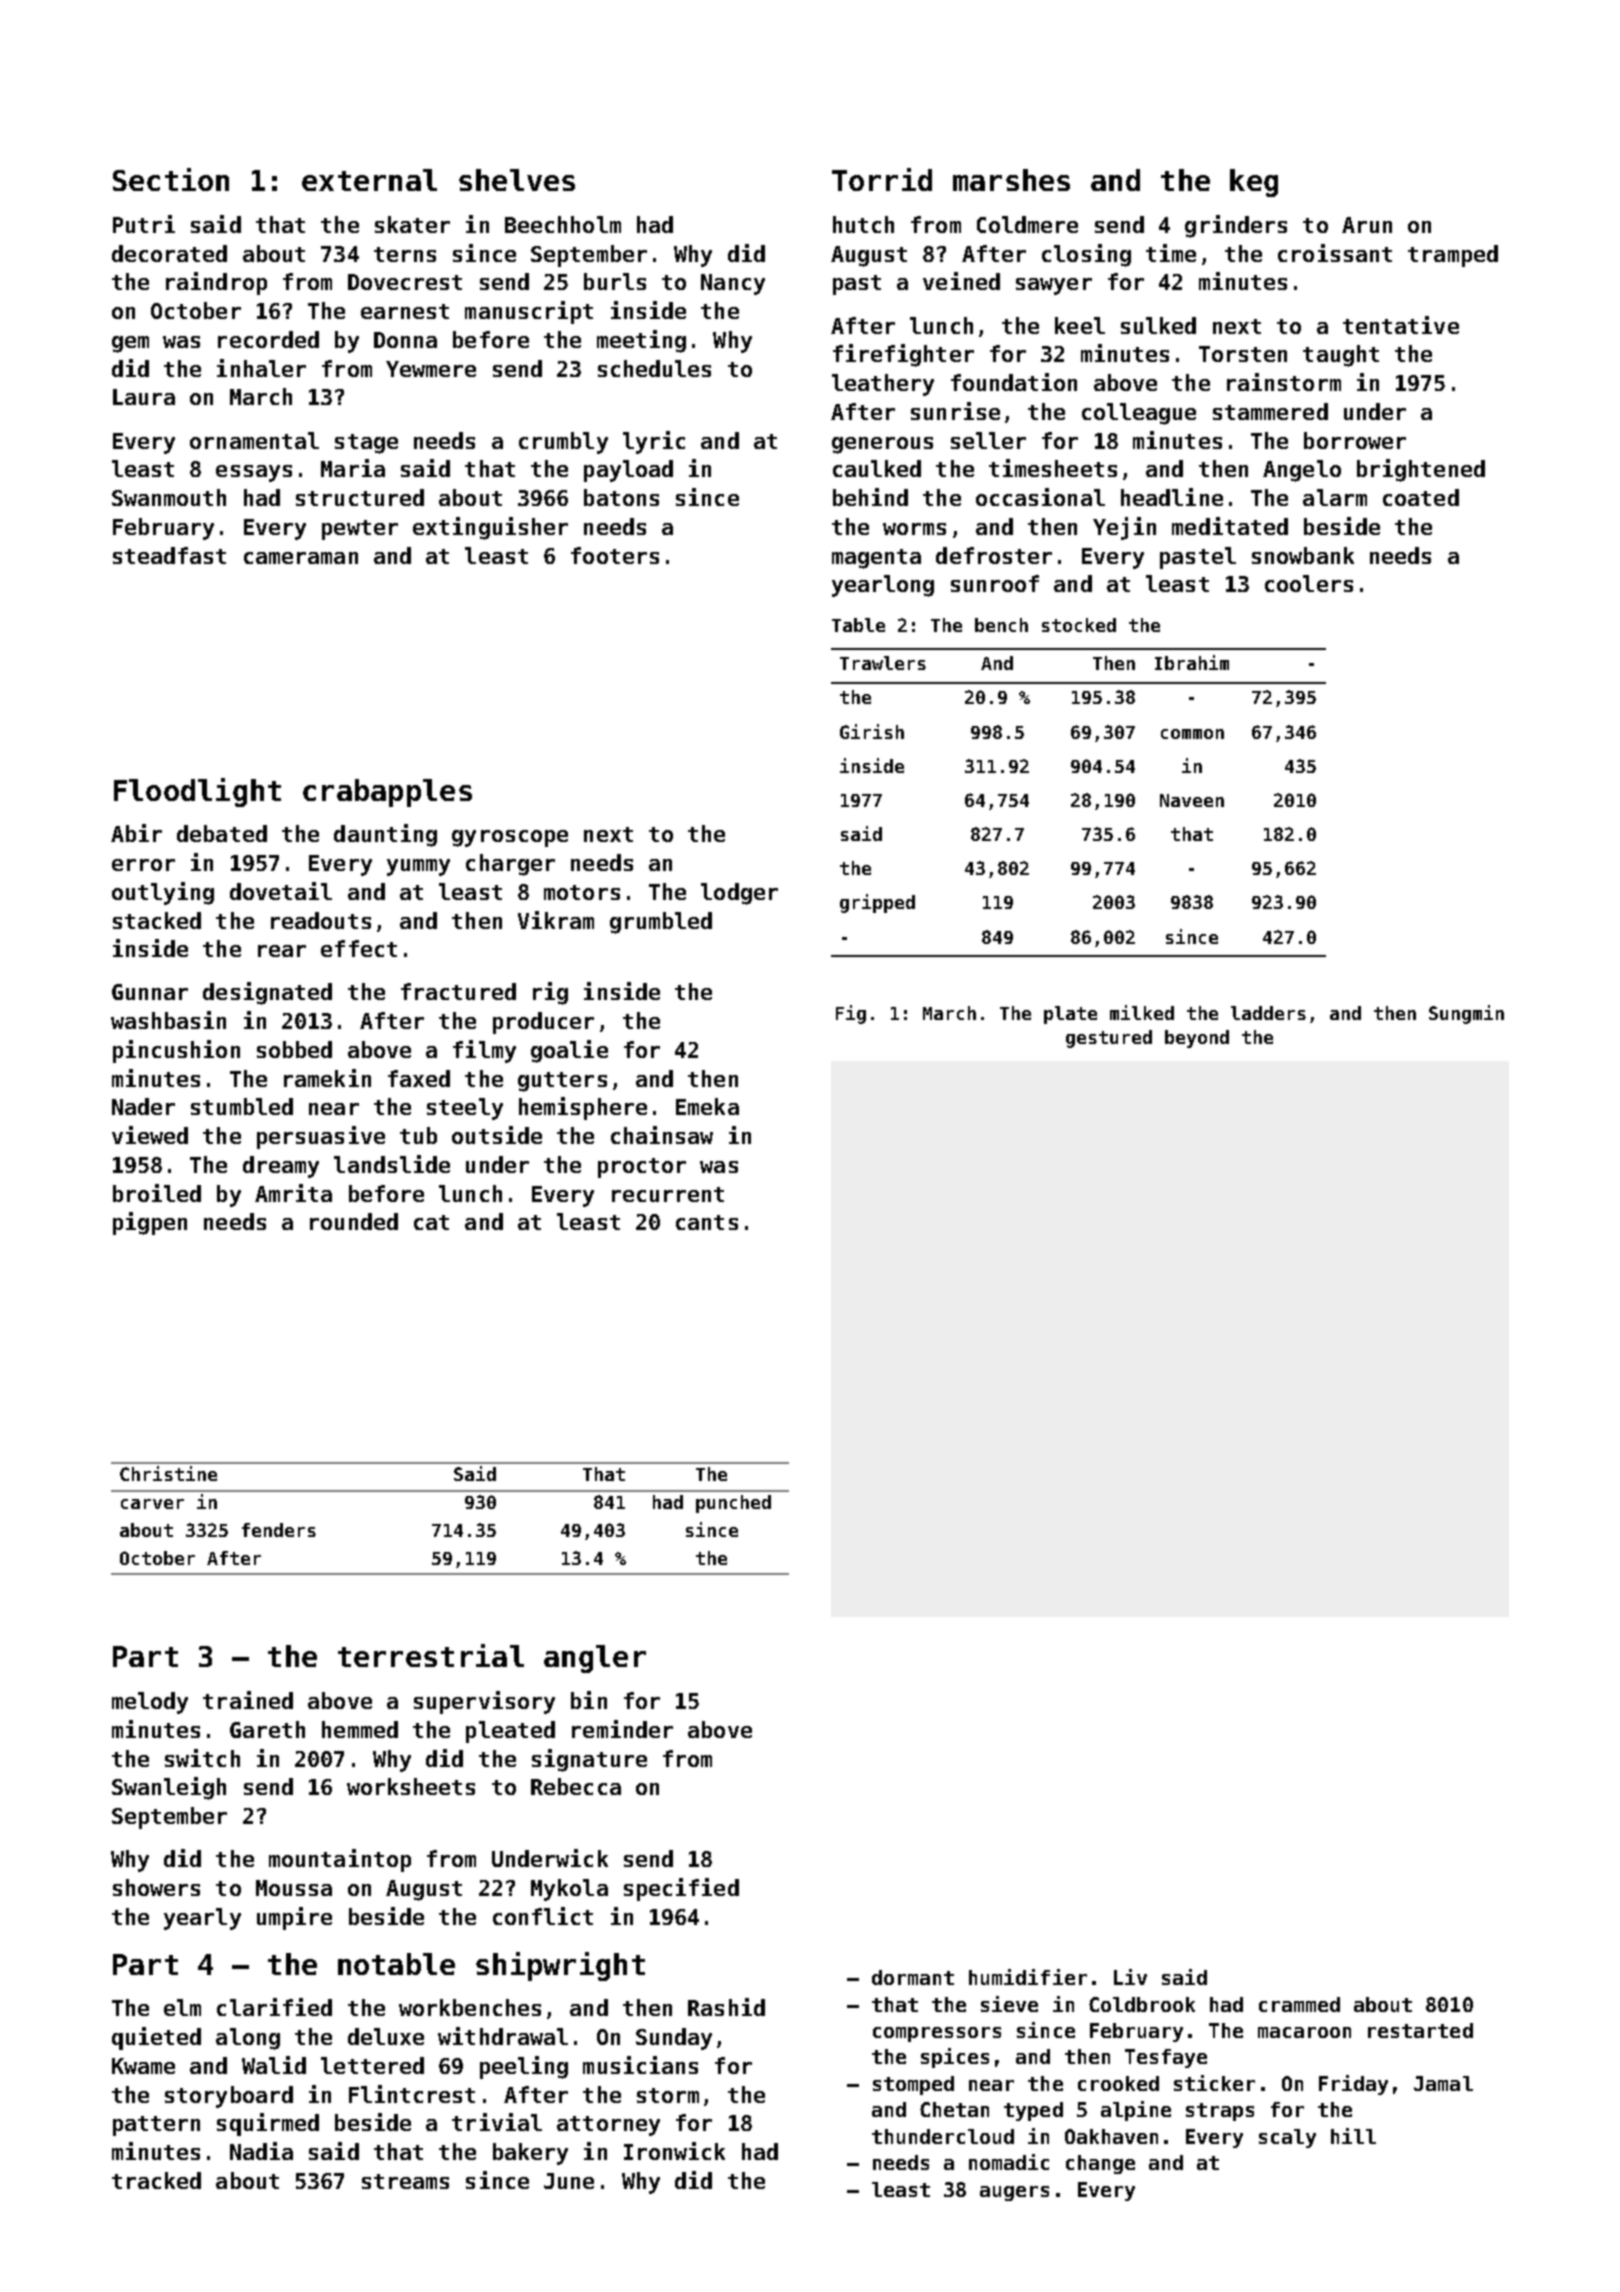 The width and height of the image is (1620, 2292). Describe the element at coordinates (490, 528) in the image. I see `extinguisher` at that location.
